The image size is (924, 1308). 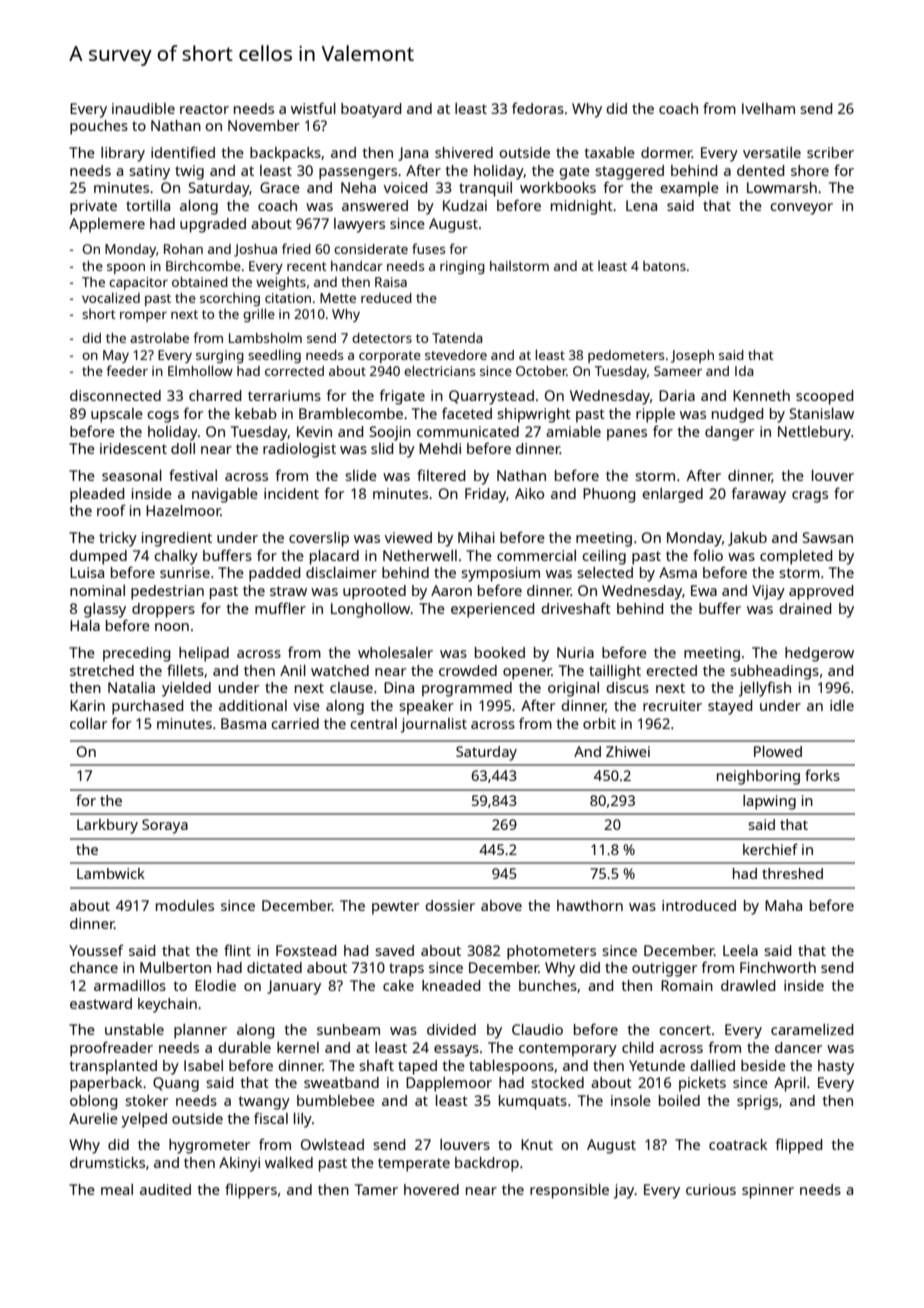 I want to click on dossier, so click(x=450, y=905).
